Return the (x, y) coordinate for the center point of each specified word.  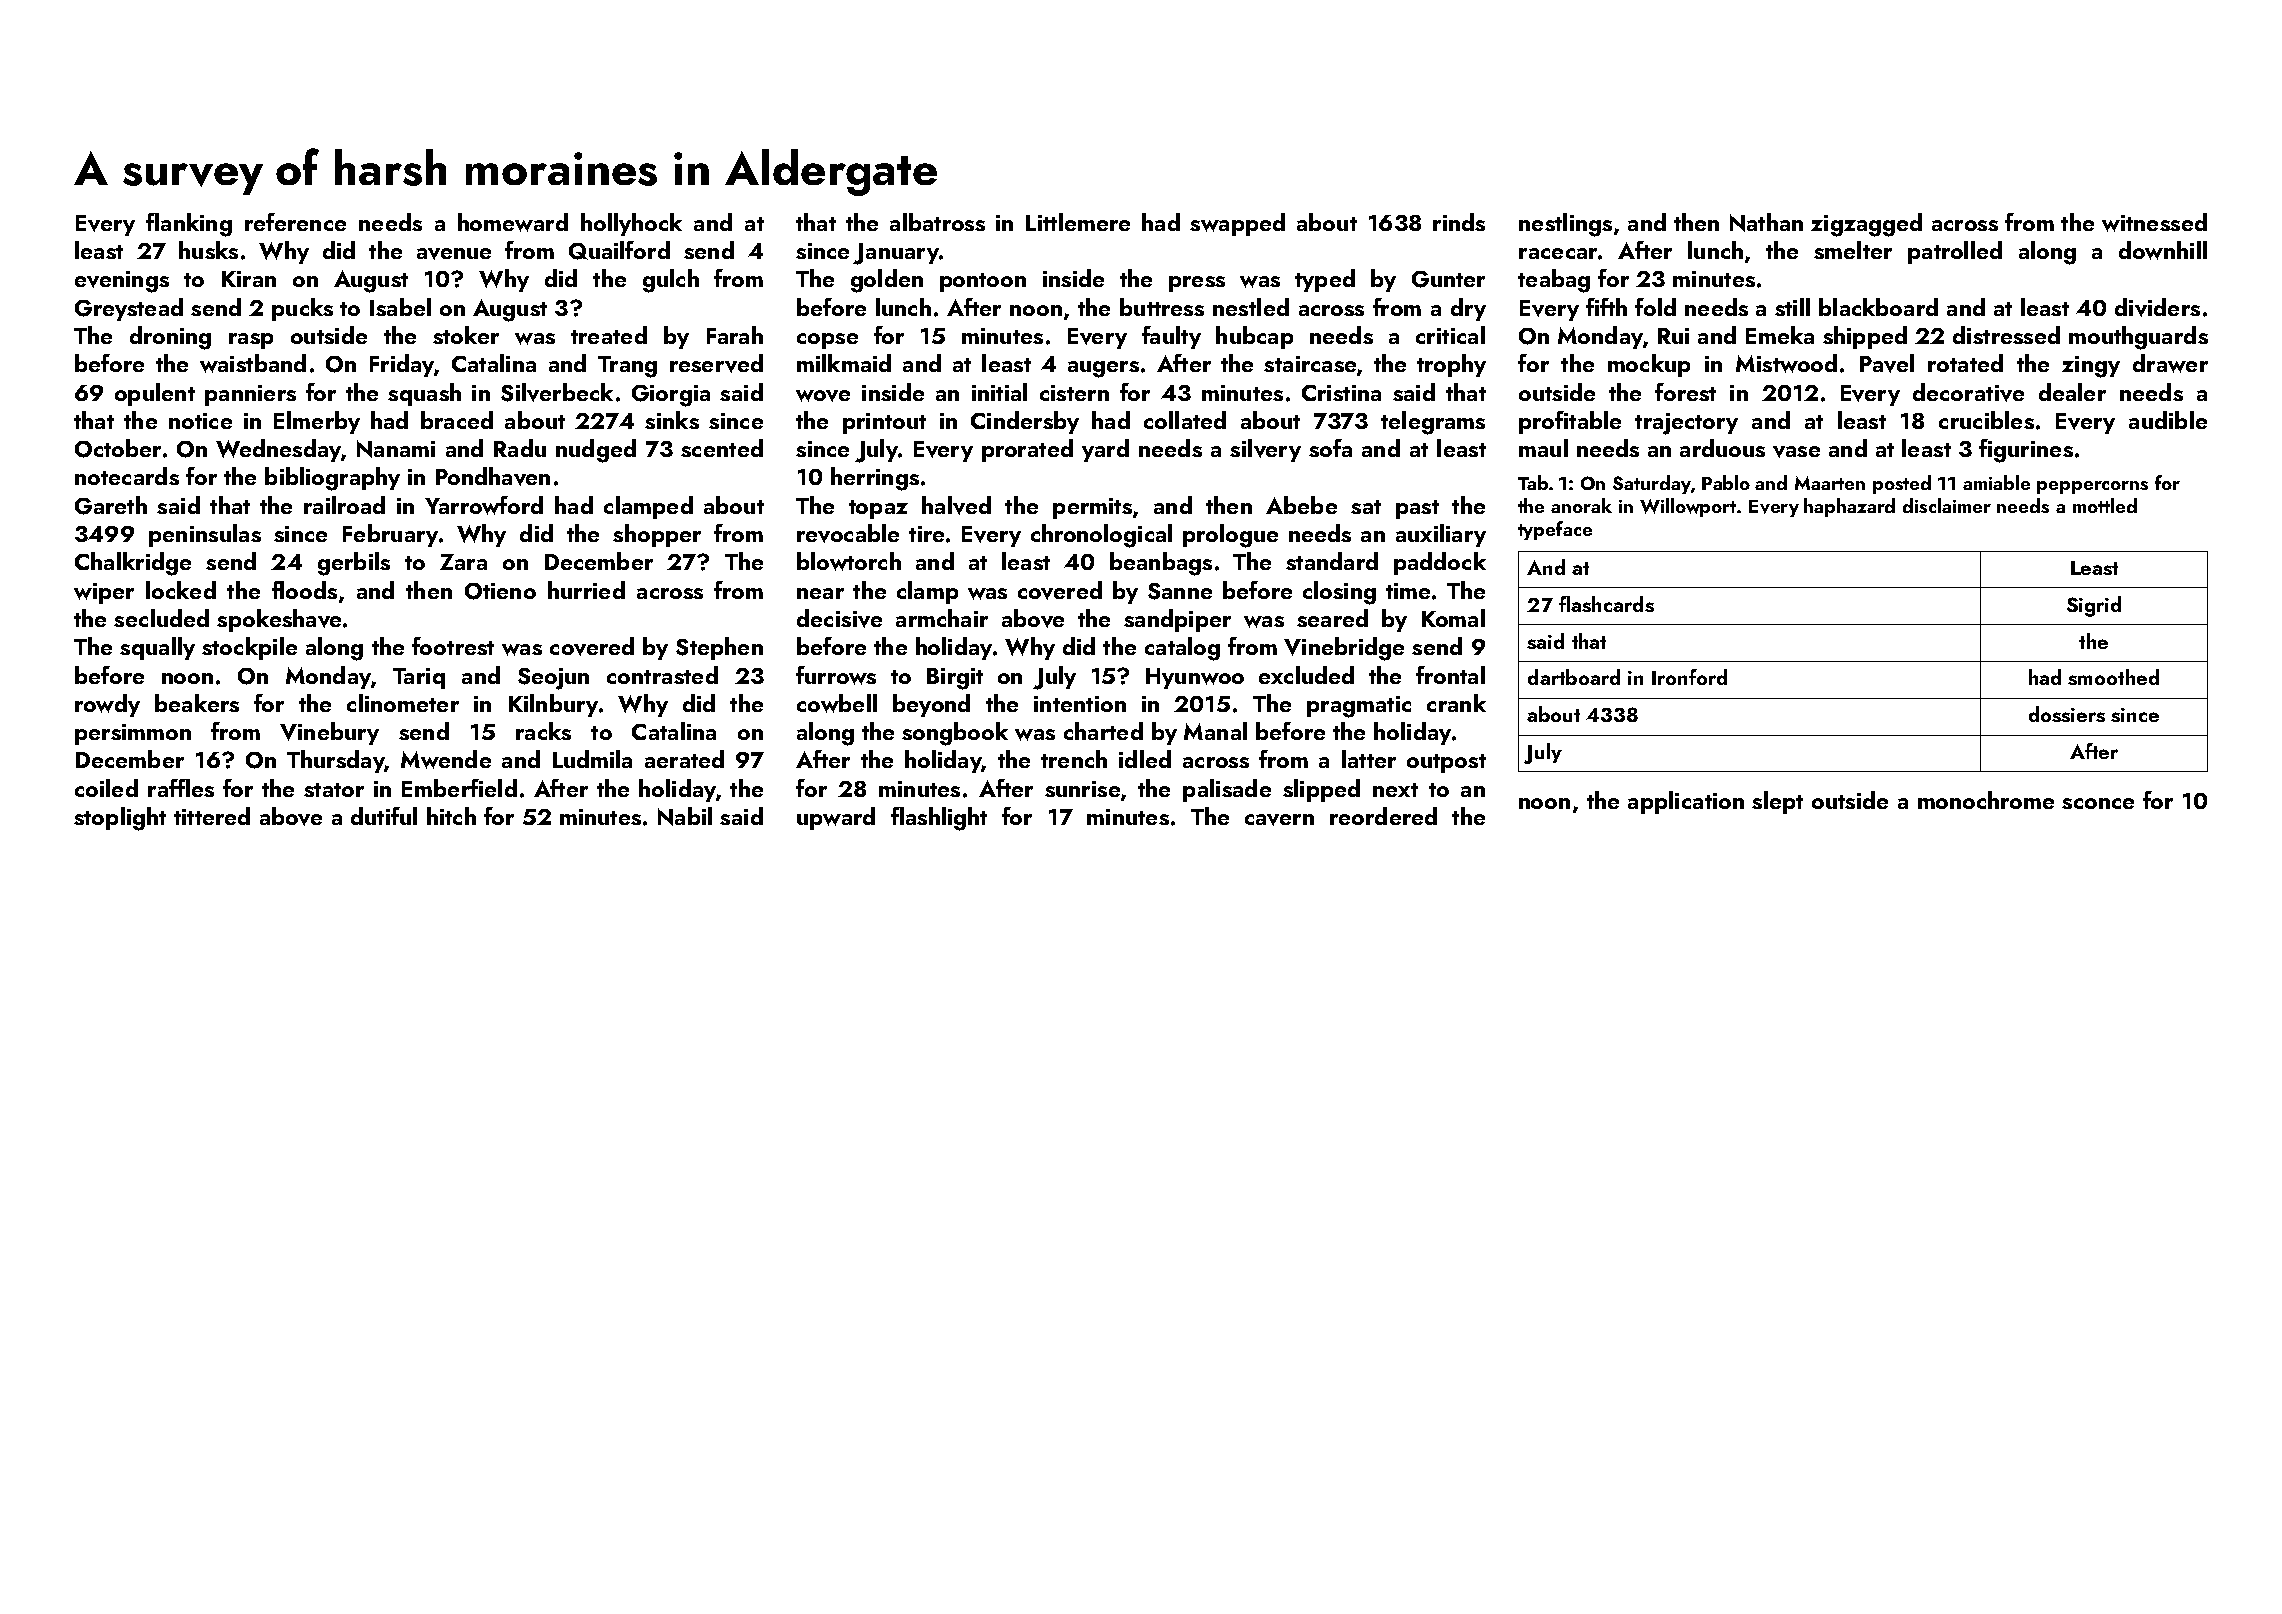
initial (999, 392)
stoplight (120, 819)
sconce (2098, 803)
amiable (1996, 482)
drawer (2170, 363)
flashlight (939, 819)
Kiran (249, 279)
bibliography (332, 479)
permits (1092, 508)
